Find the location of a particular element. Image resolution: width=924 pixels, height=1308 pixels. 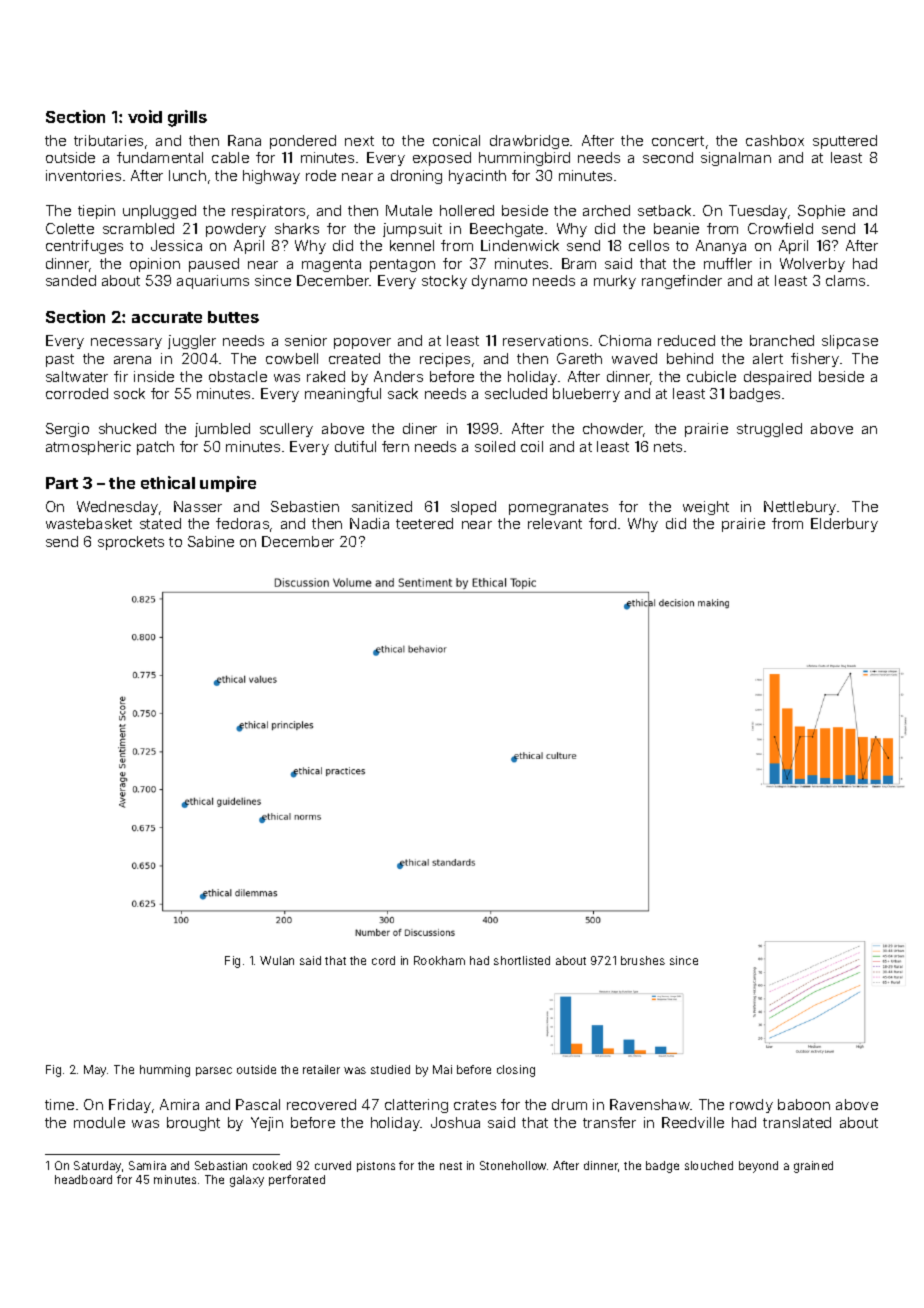

beyond is located at coordinates (758, 1167).
